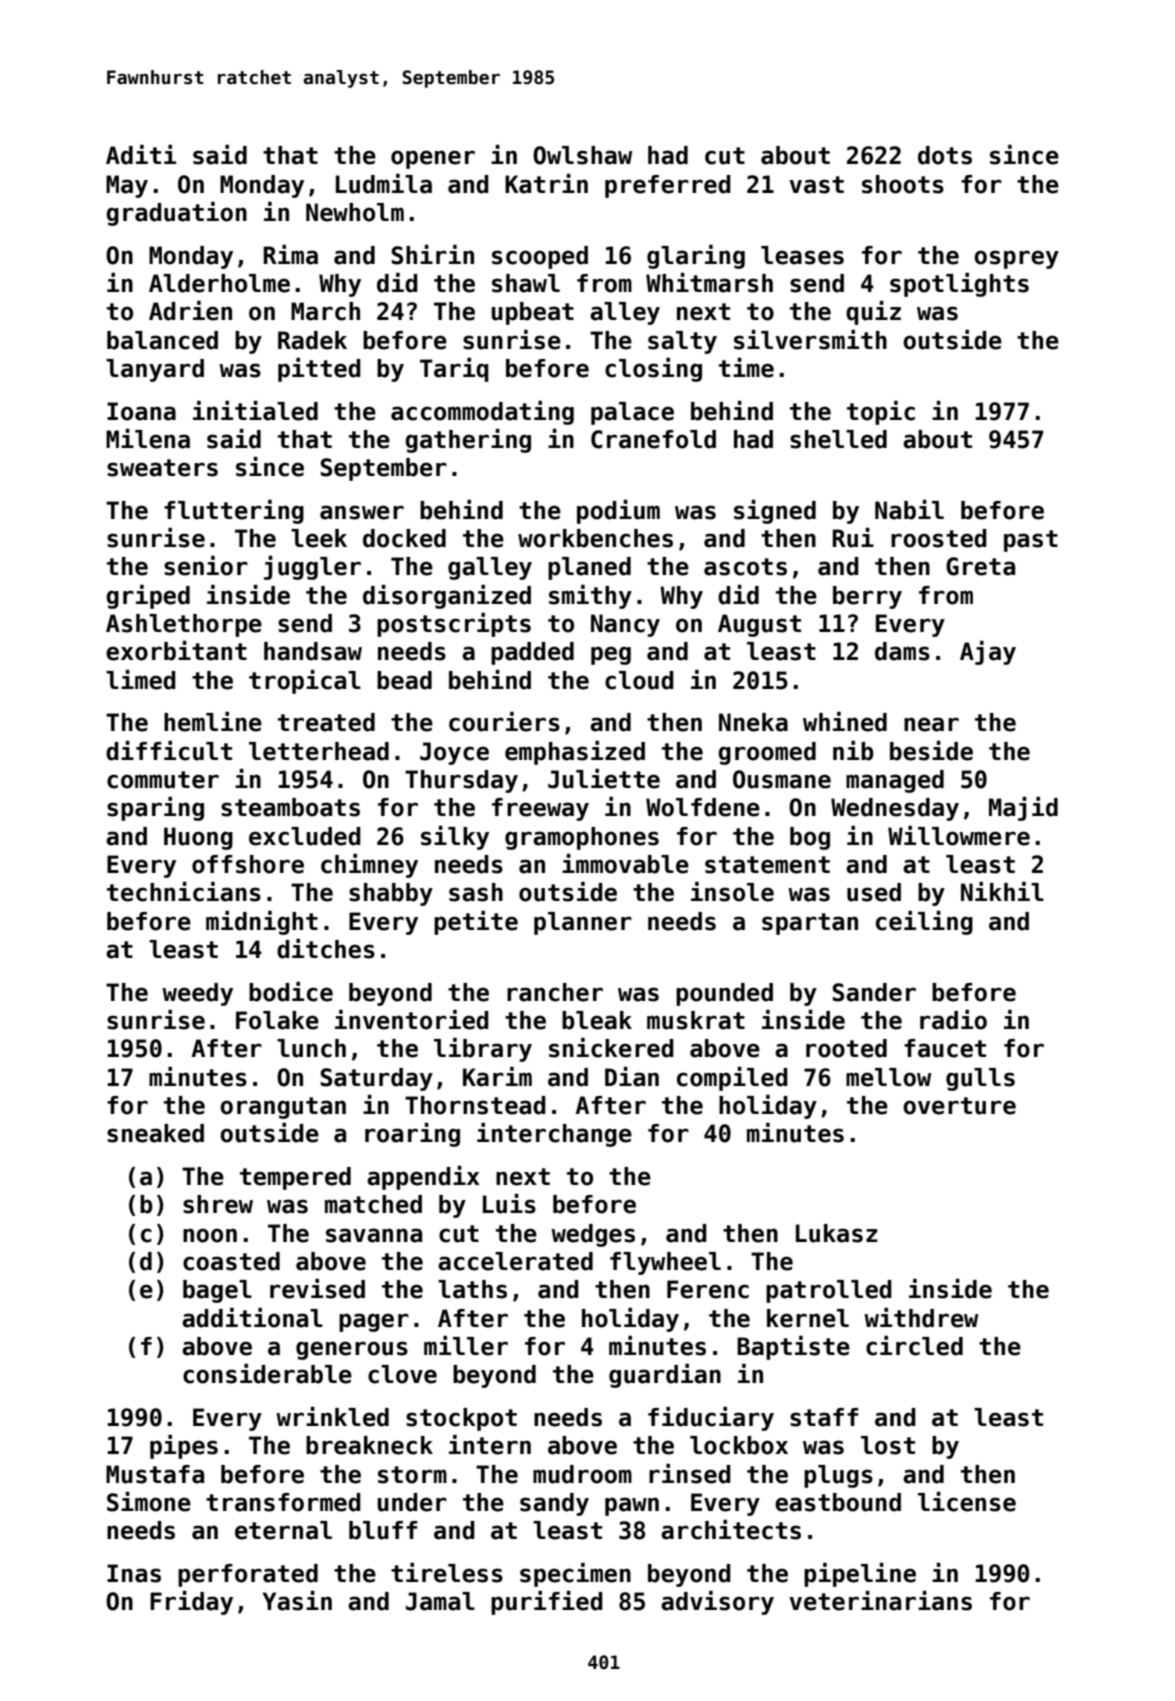  Describe the element at coordinates (475, 1105) in the page. I see `Thornstead` at that location.
